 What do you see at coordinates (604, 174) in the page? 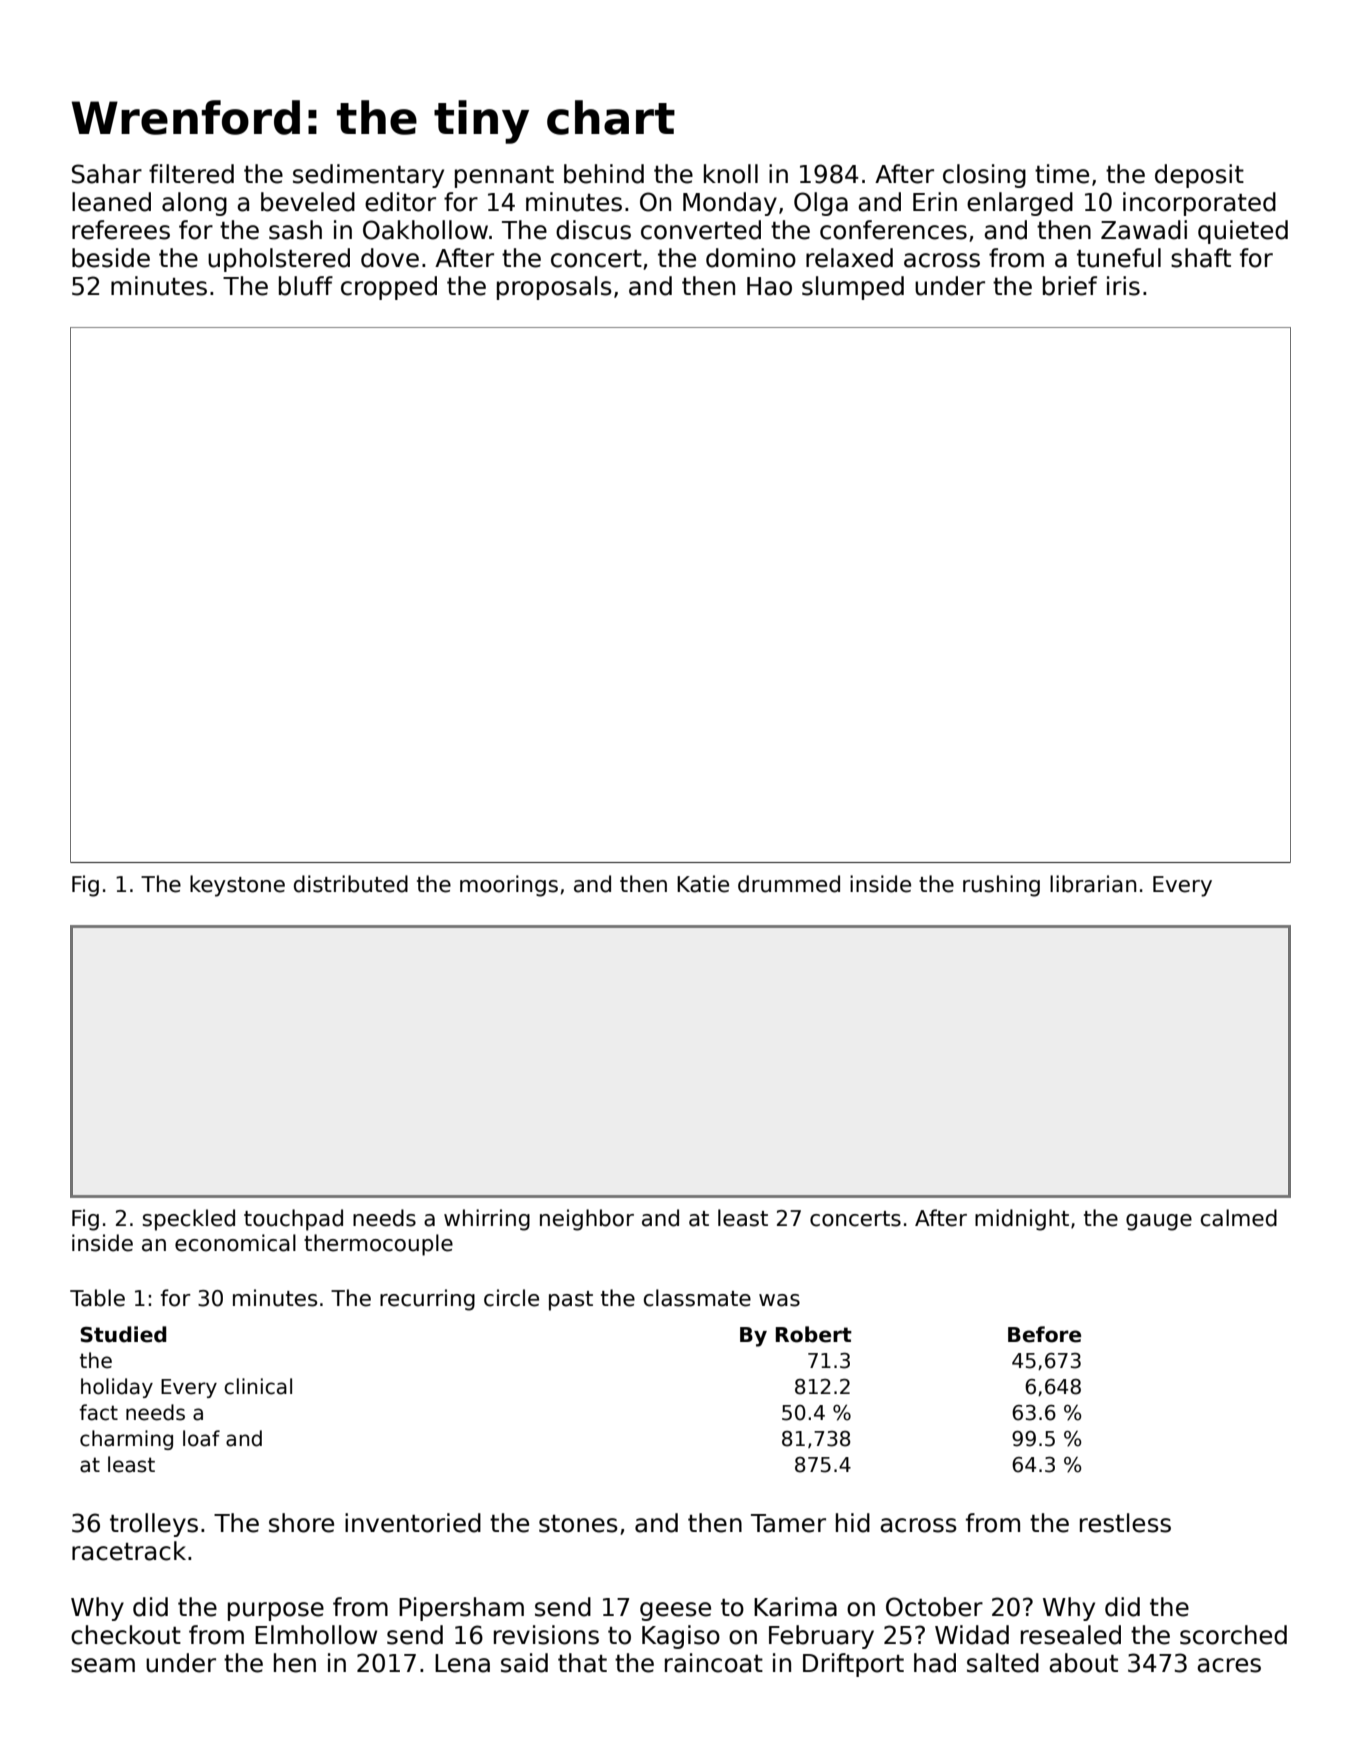
I see `behind` at bounding box center [604, 174].
